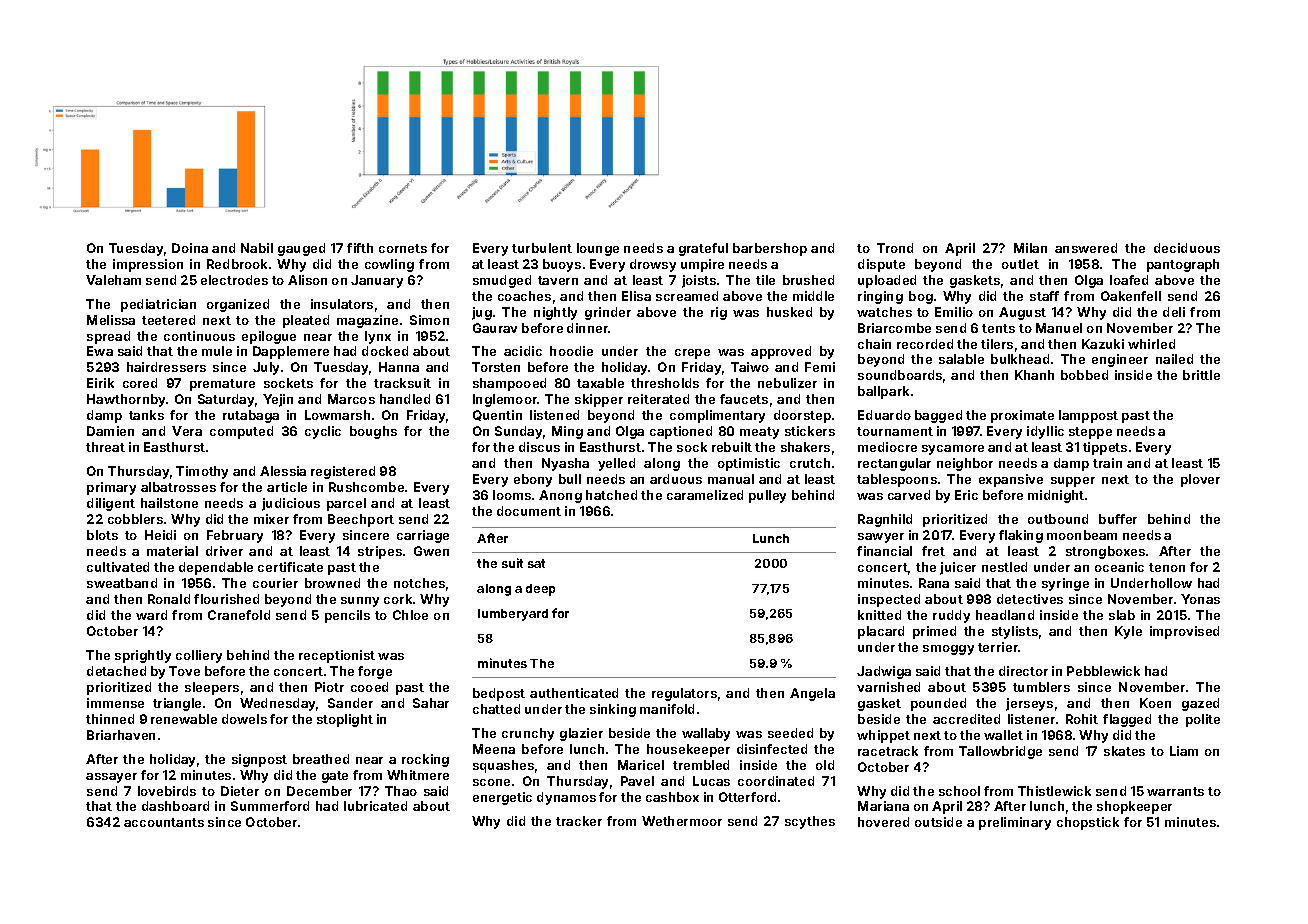  I want to click on regulators, so click(684, 694).
